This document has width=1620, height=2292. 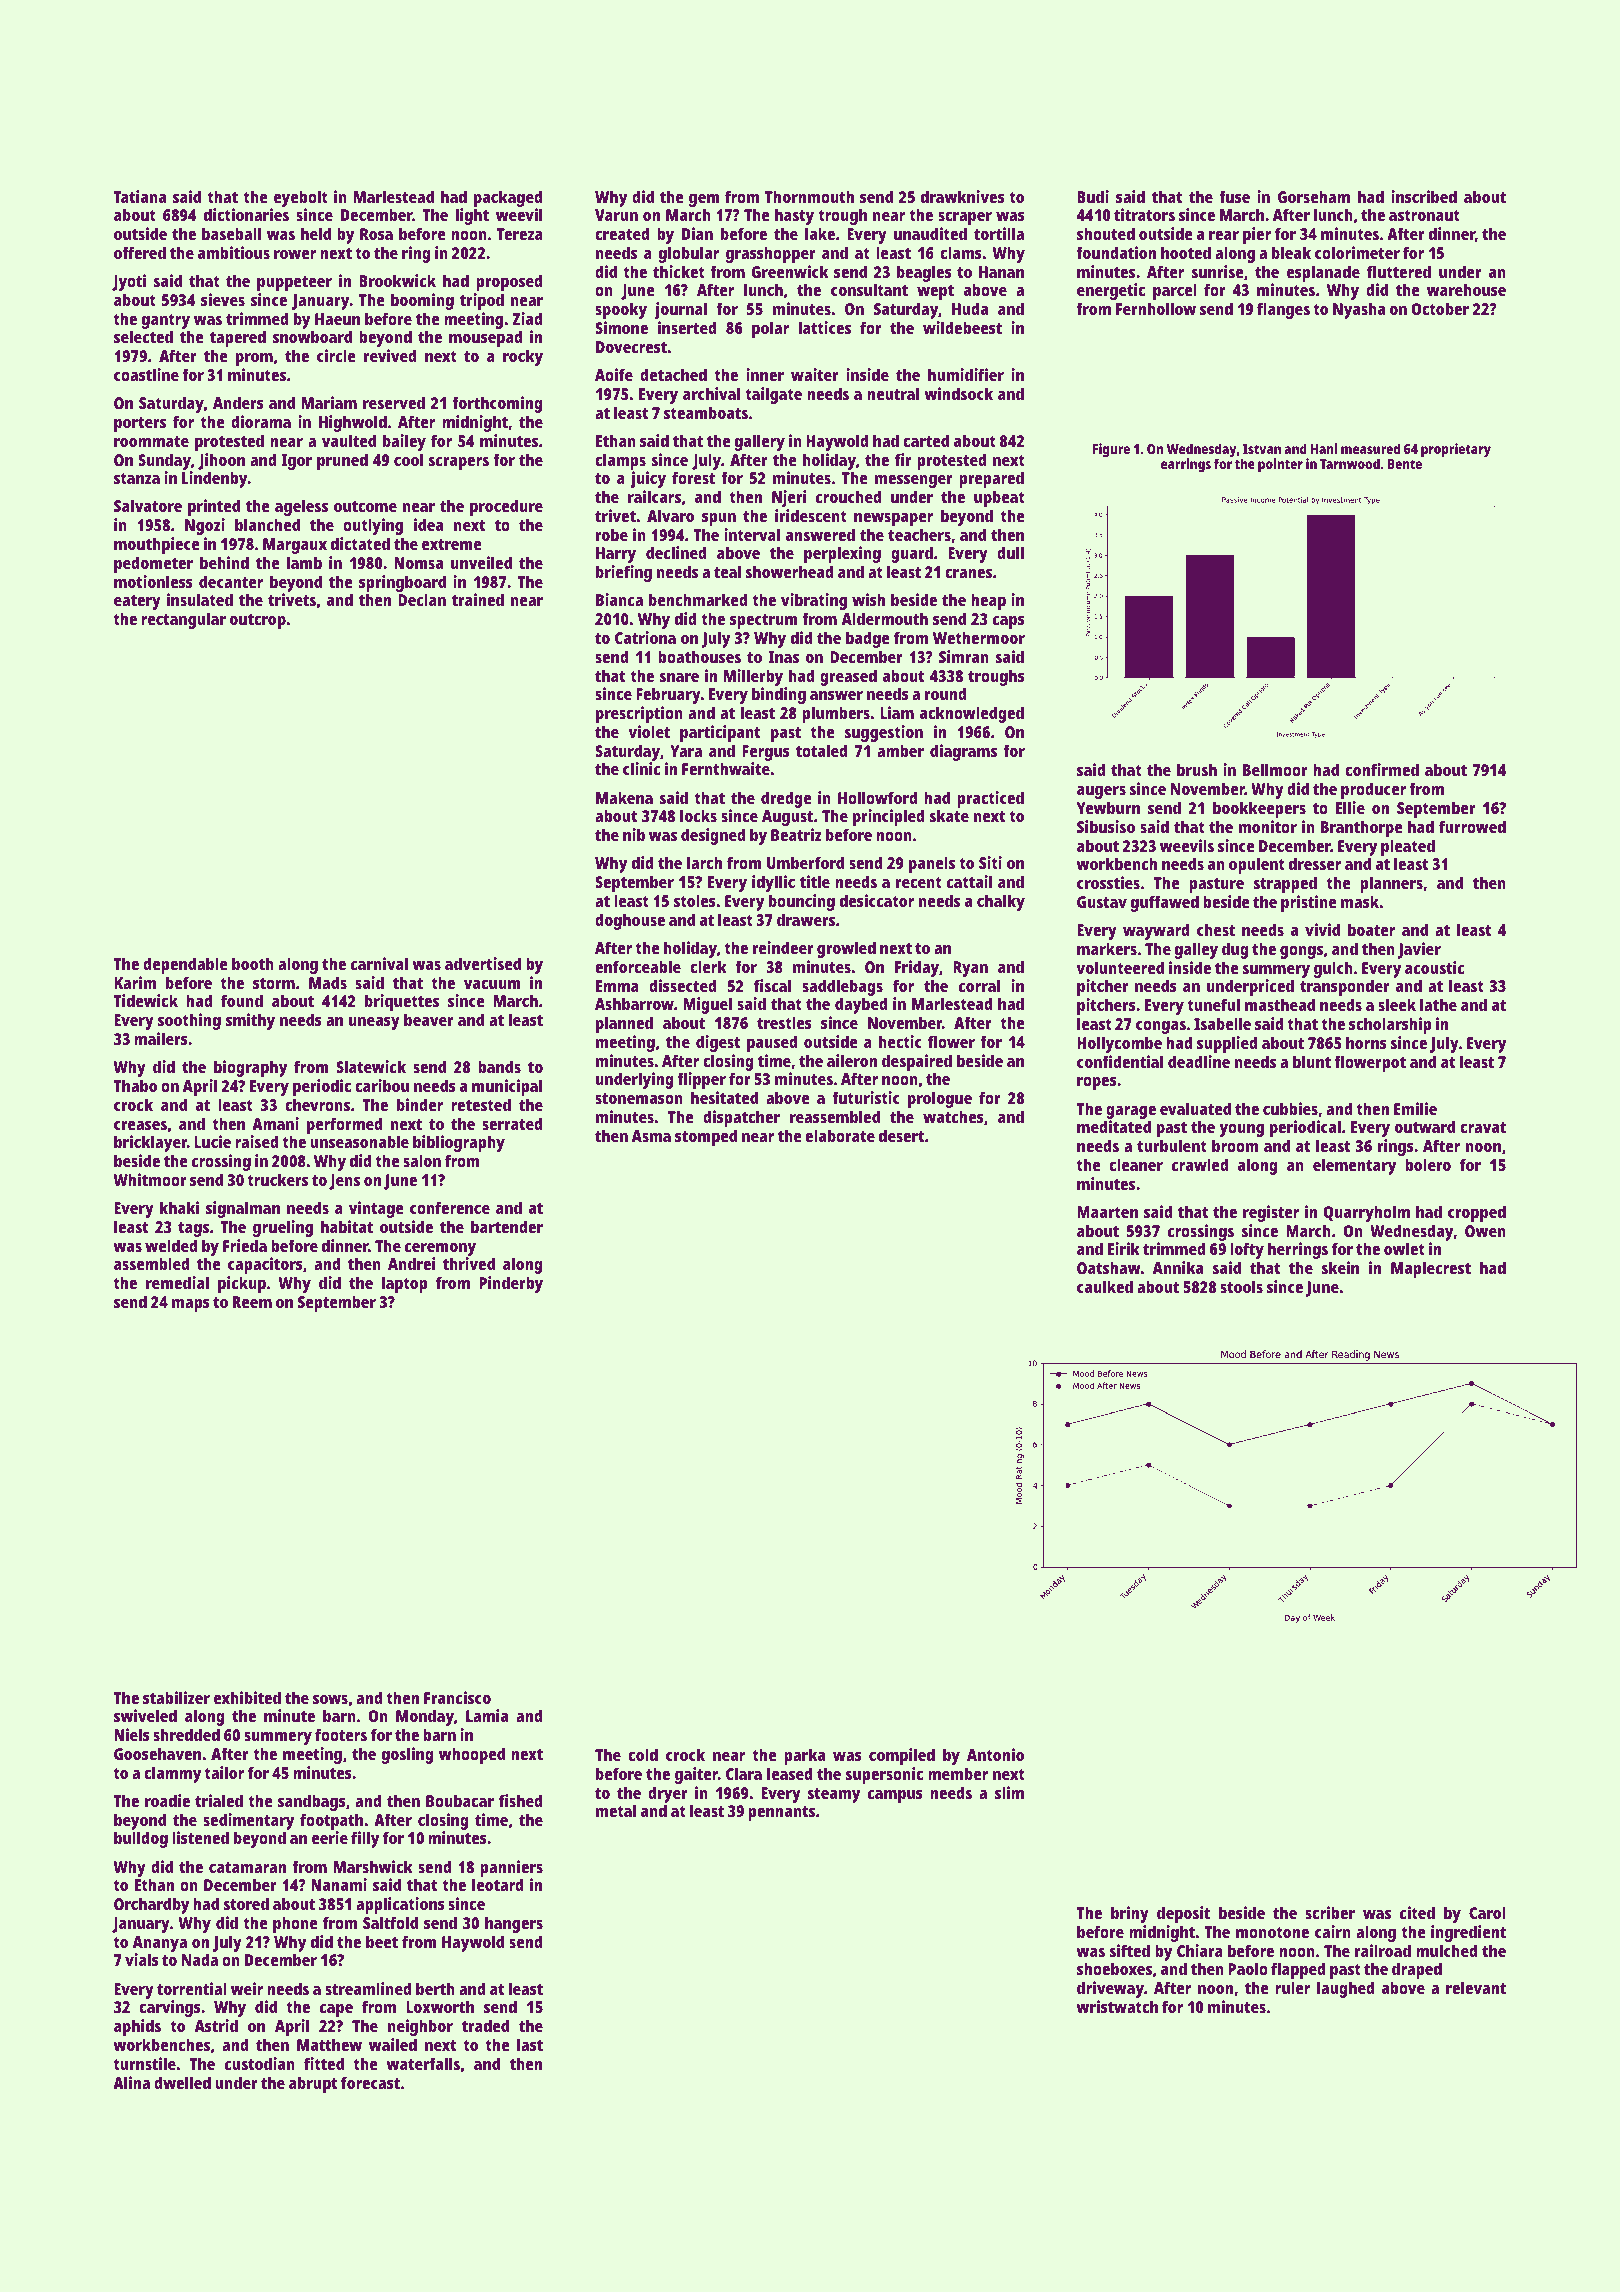 I want to click on Antonio, so click(x=995, y=1754).
